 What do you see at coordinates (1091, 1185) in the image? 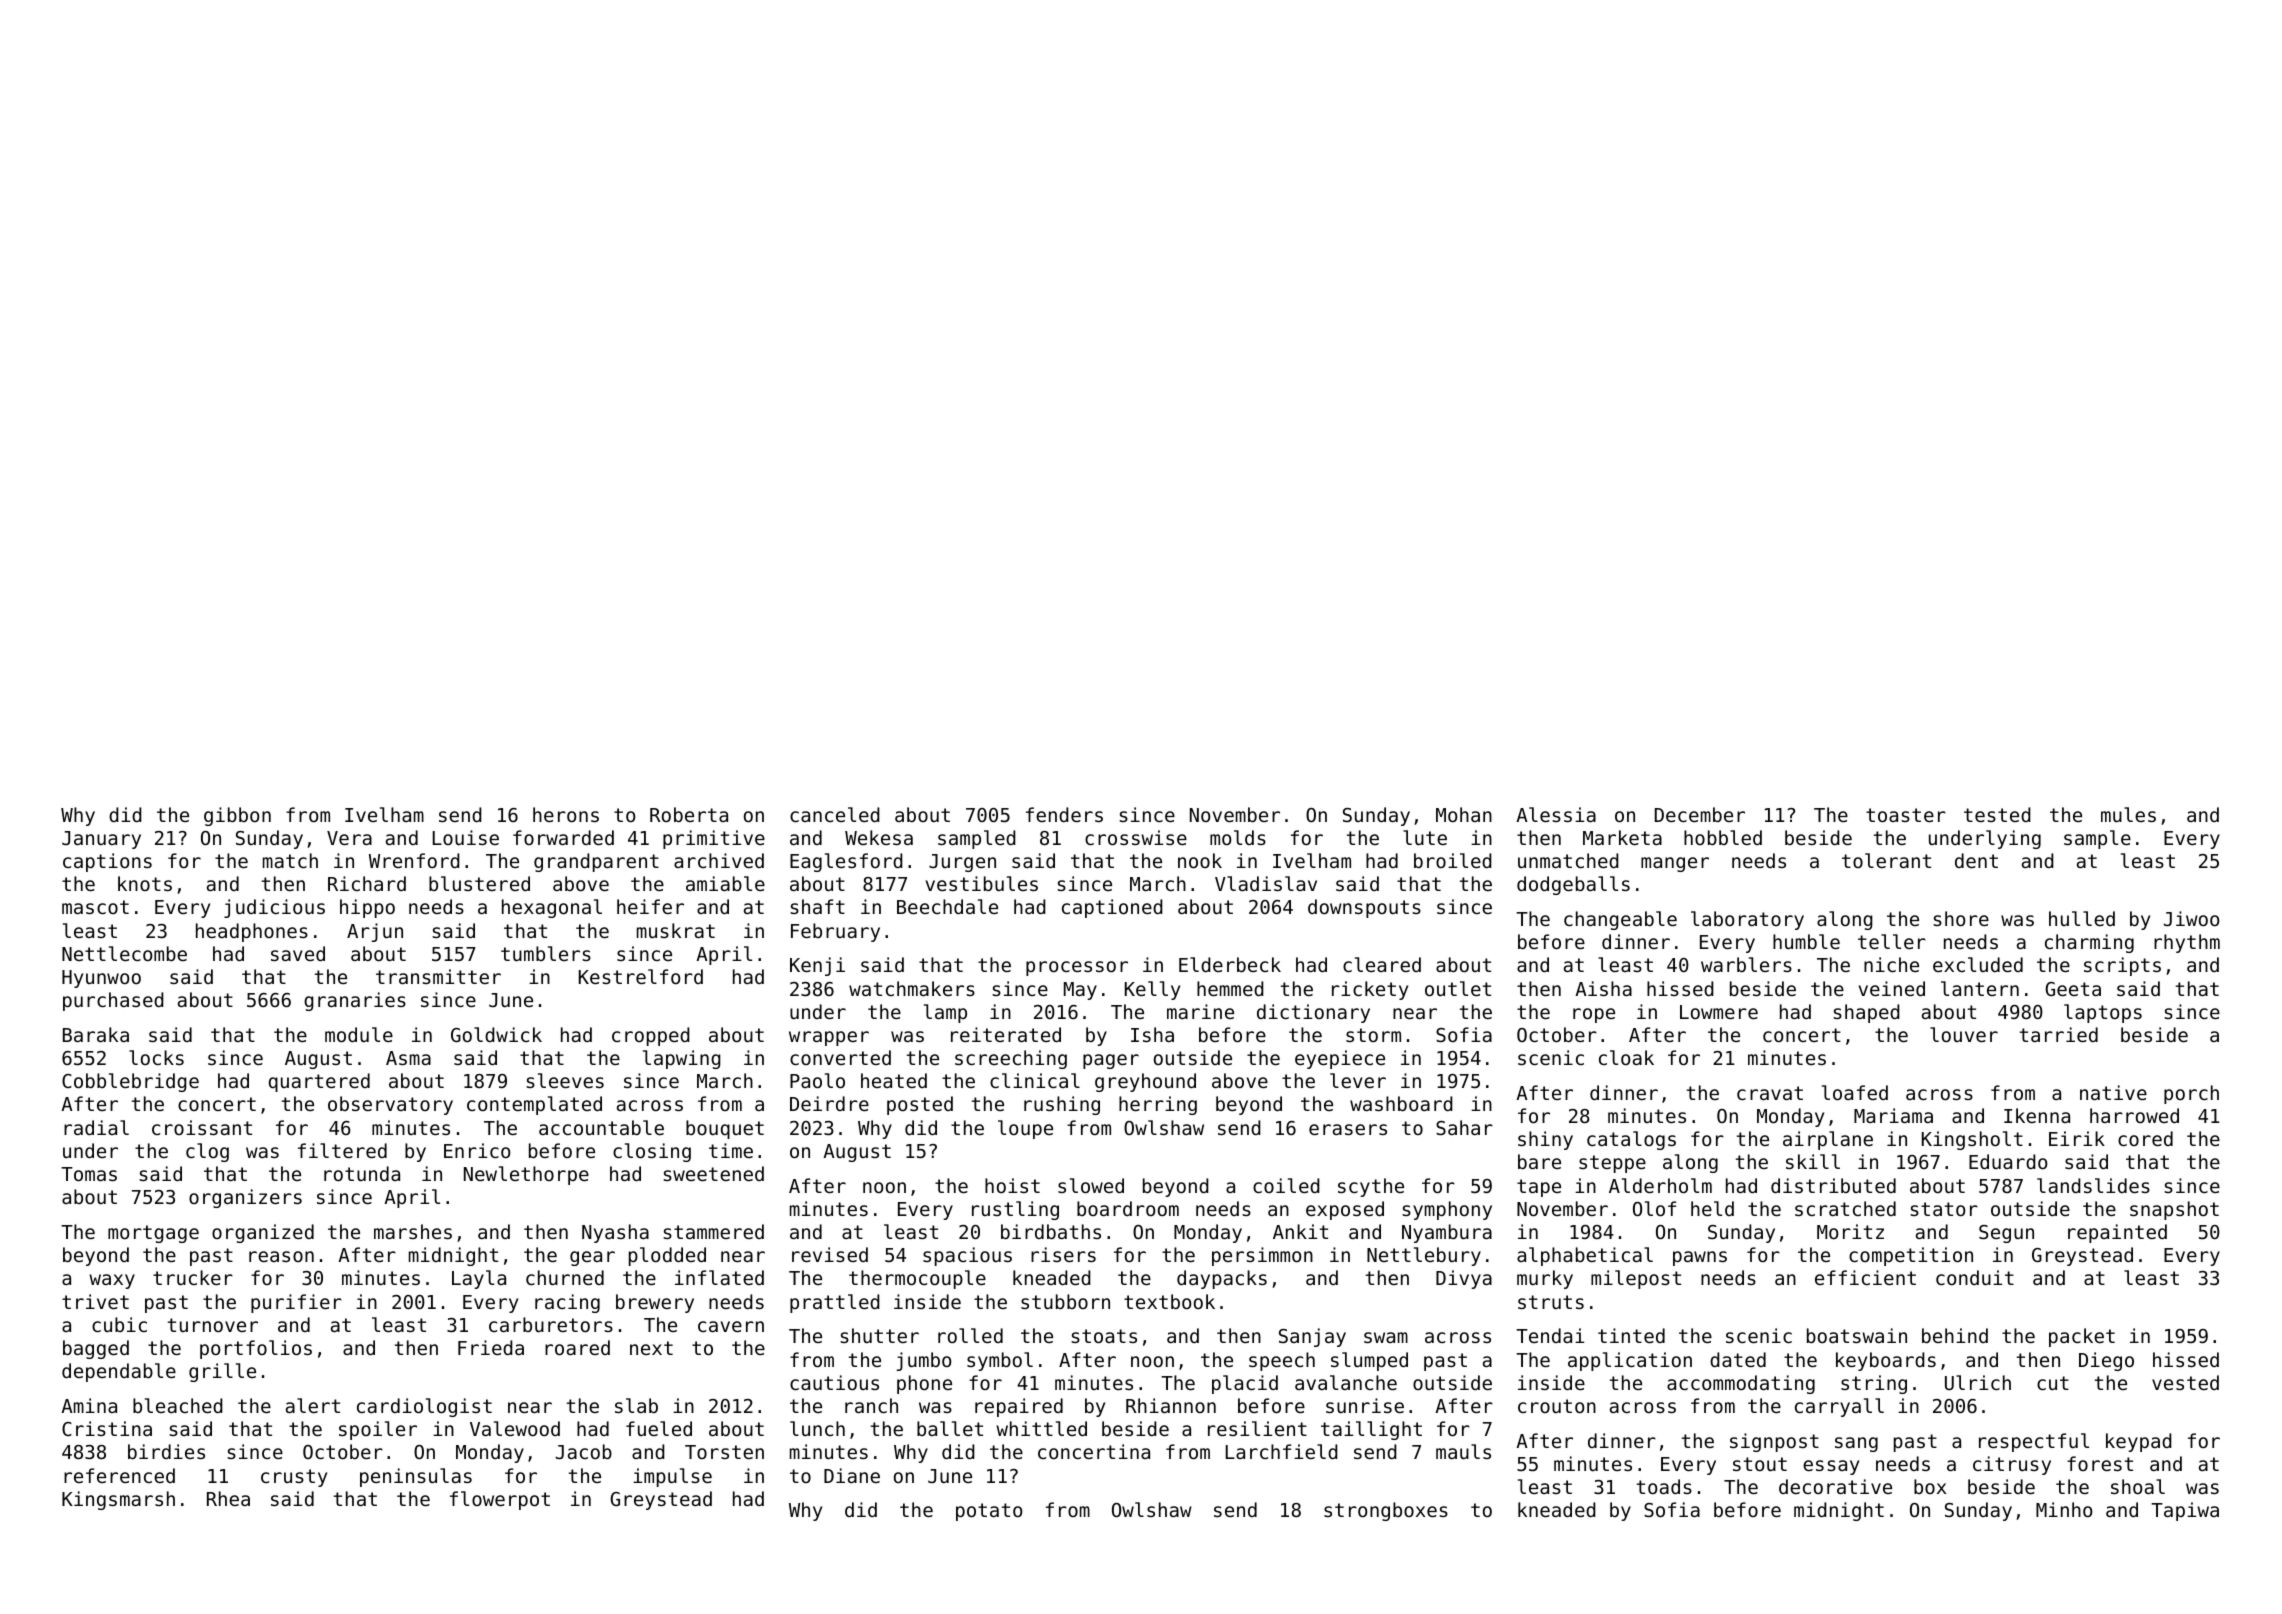
I see `slowed` at bounding box center [1091, 1185].
